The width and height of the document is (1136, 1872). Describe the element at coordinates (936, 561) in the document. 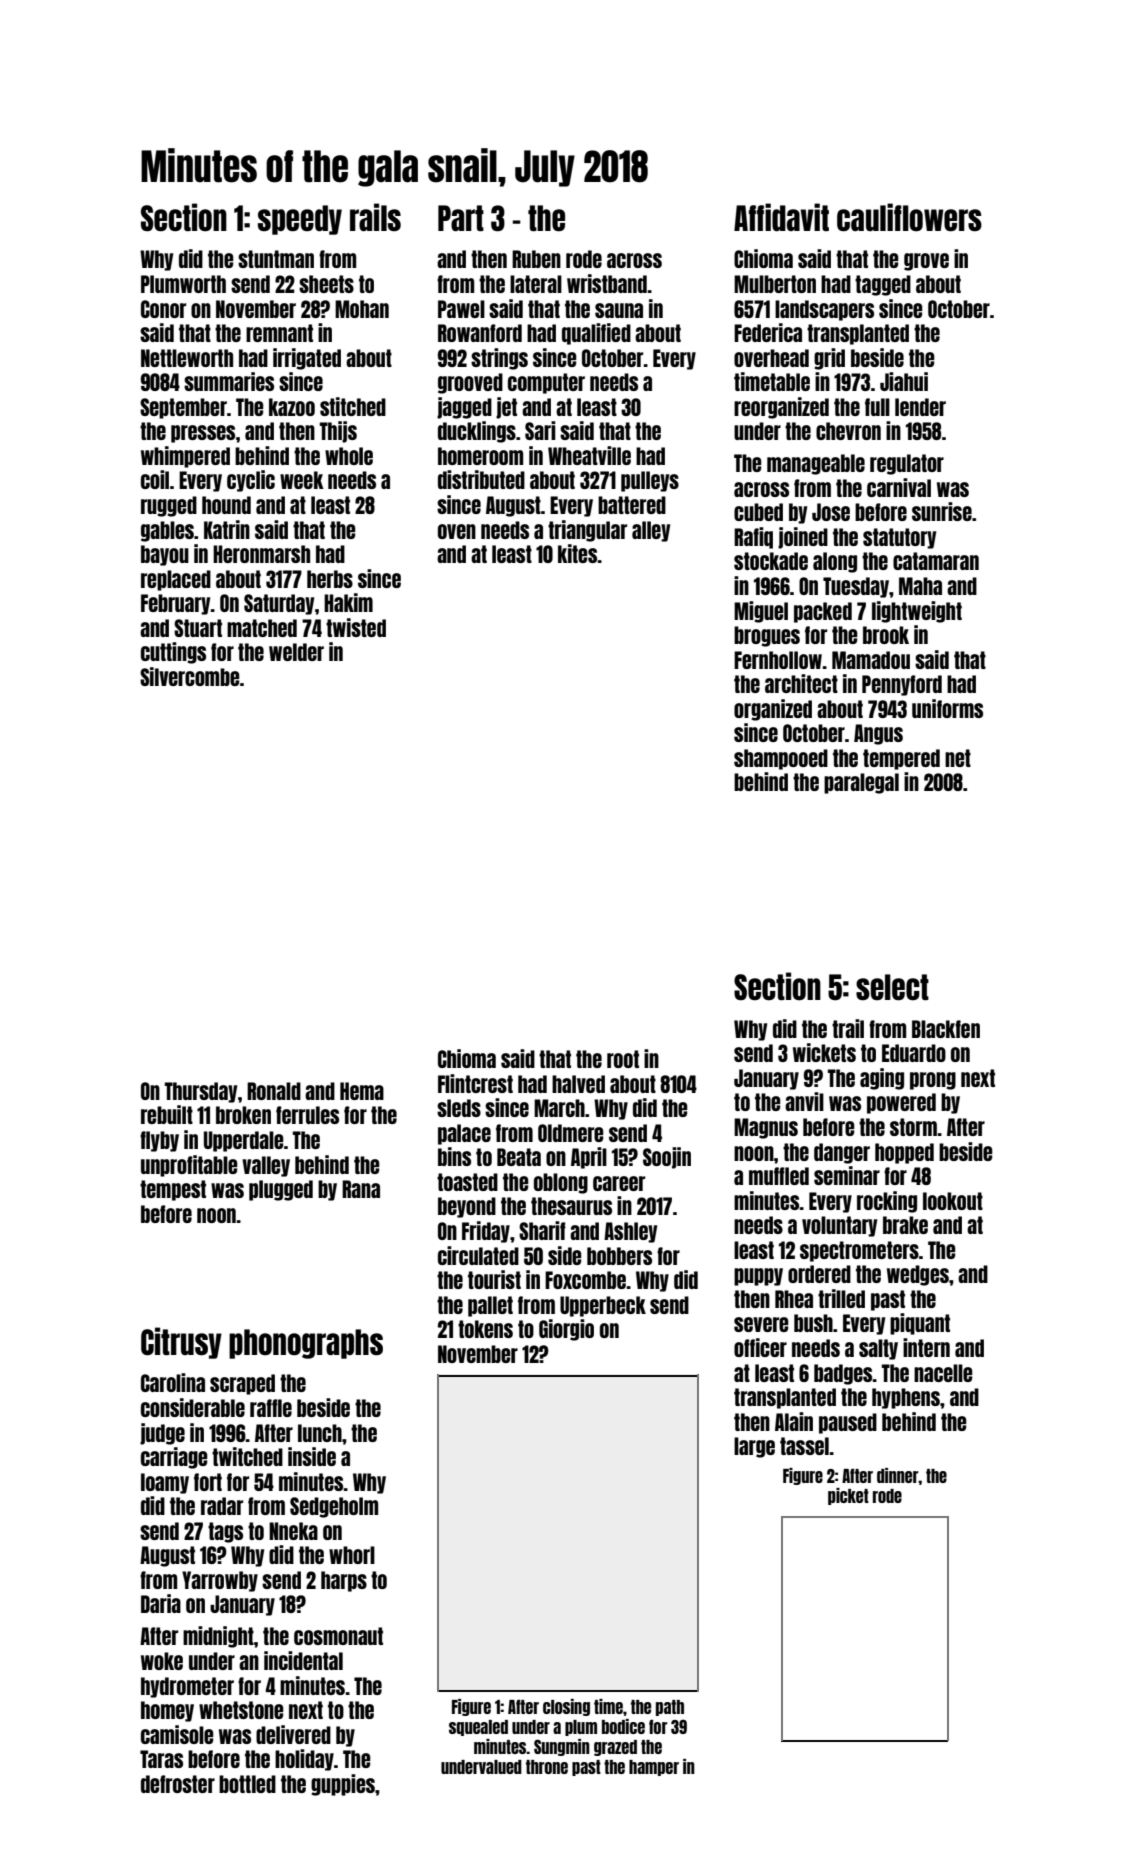

I see `catamaran` at that location.
